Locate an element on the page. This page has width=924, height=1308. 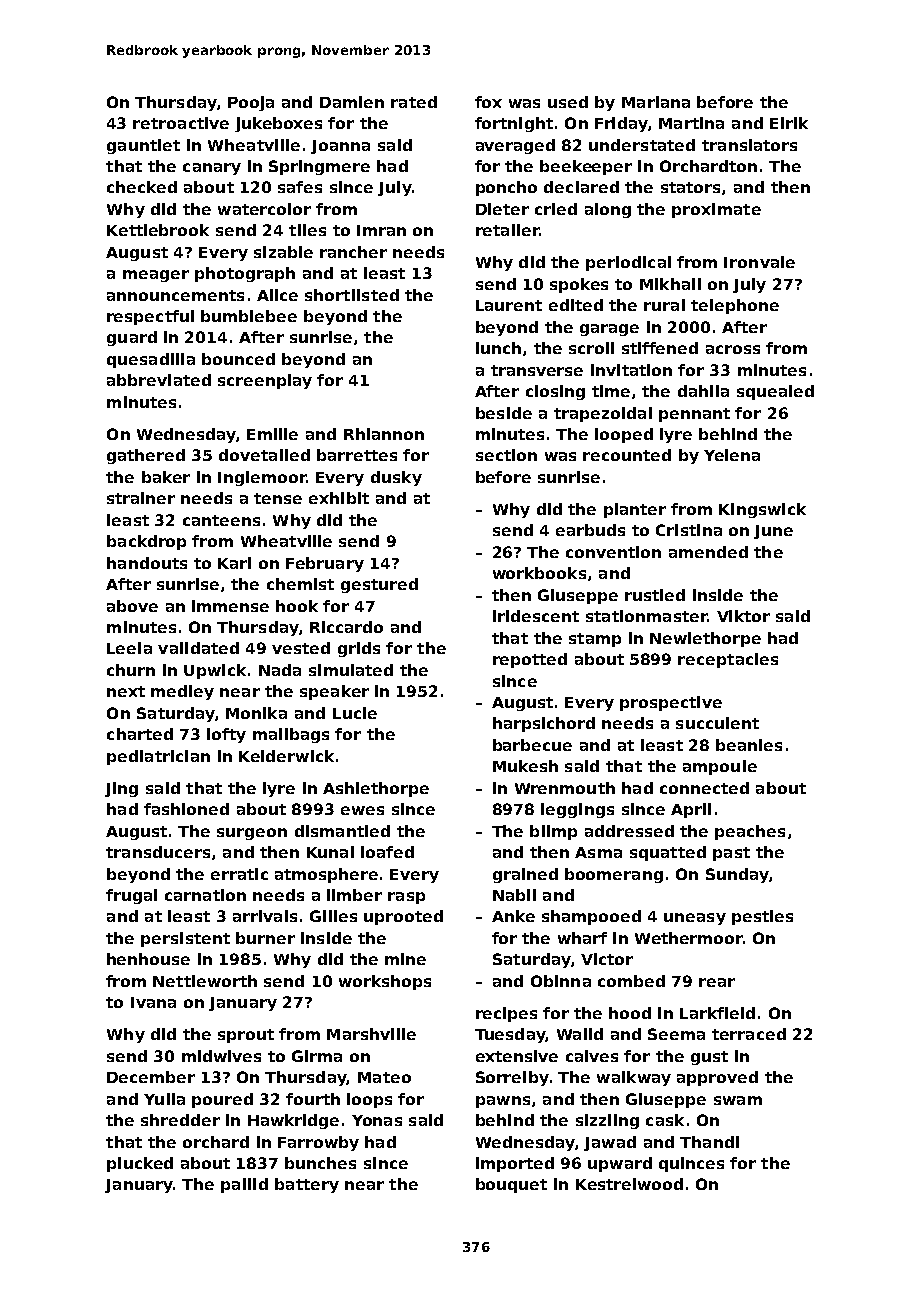
cried is located at coordinates (556, 209).
